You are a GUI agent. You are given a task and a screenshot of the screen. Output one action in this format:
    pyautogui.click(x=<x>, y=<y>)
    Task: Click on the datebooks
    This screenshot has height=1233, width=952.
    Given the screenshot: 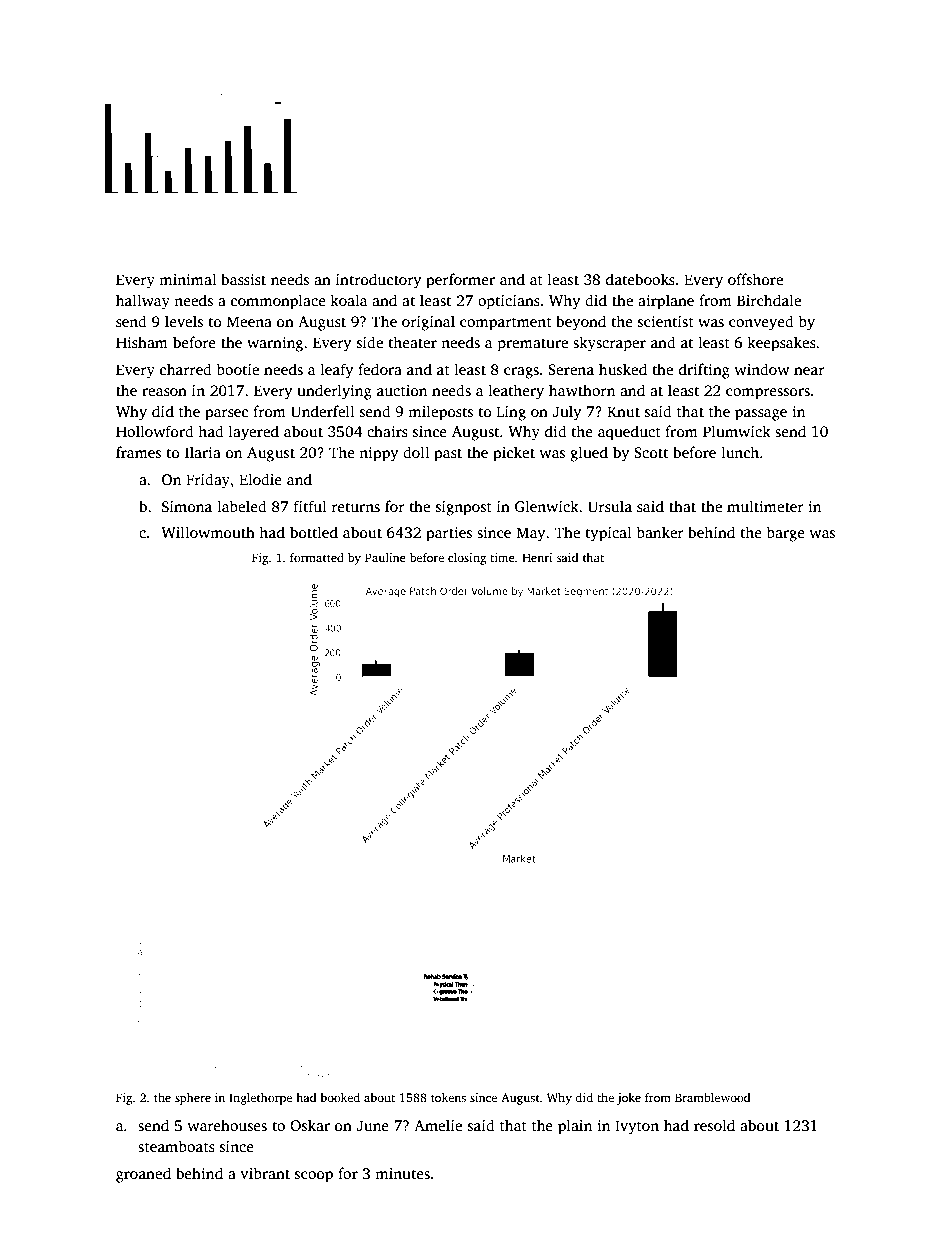 What is the action you would take?
    pyautogui.click(x=640, y=279)
